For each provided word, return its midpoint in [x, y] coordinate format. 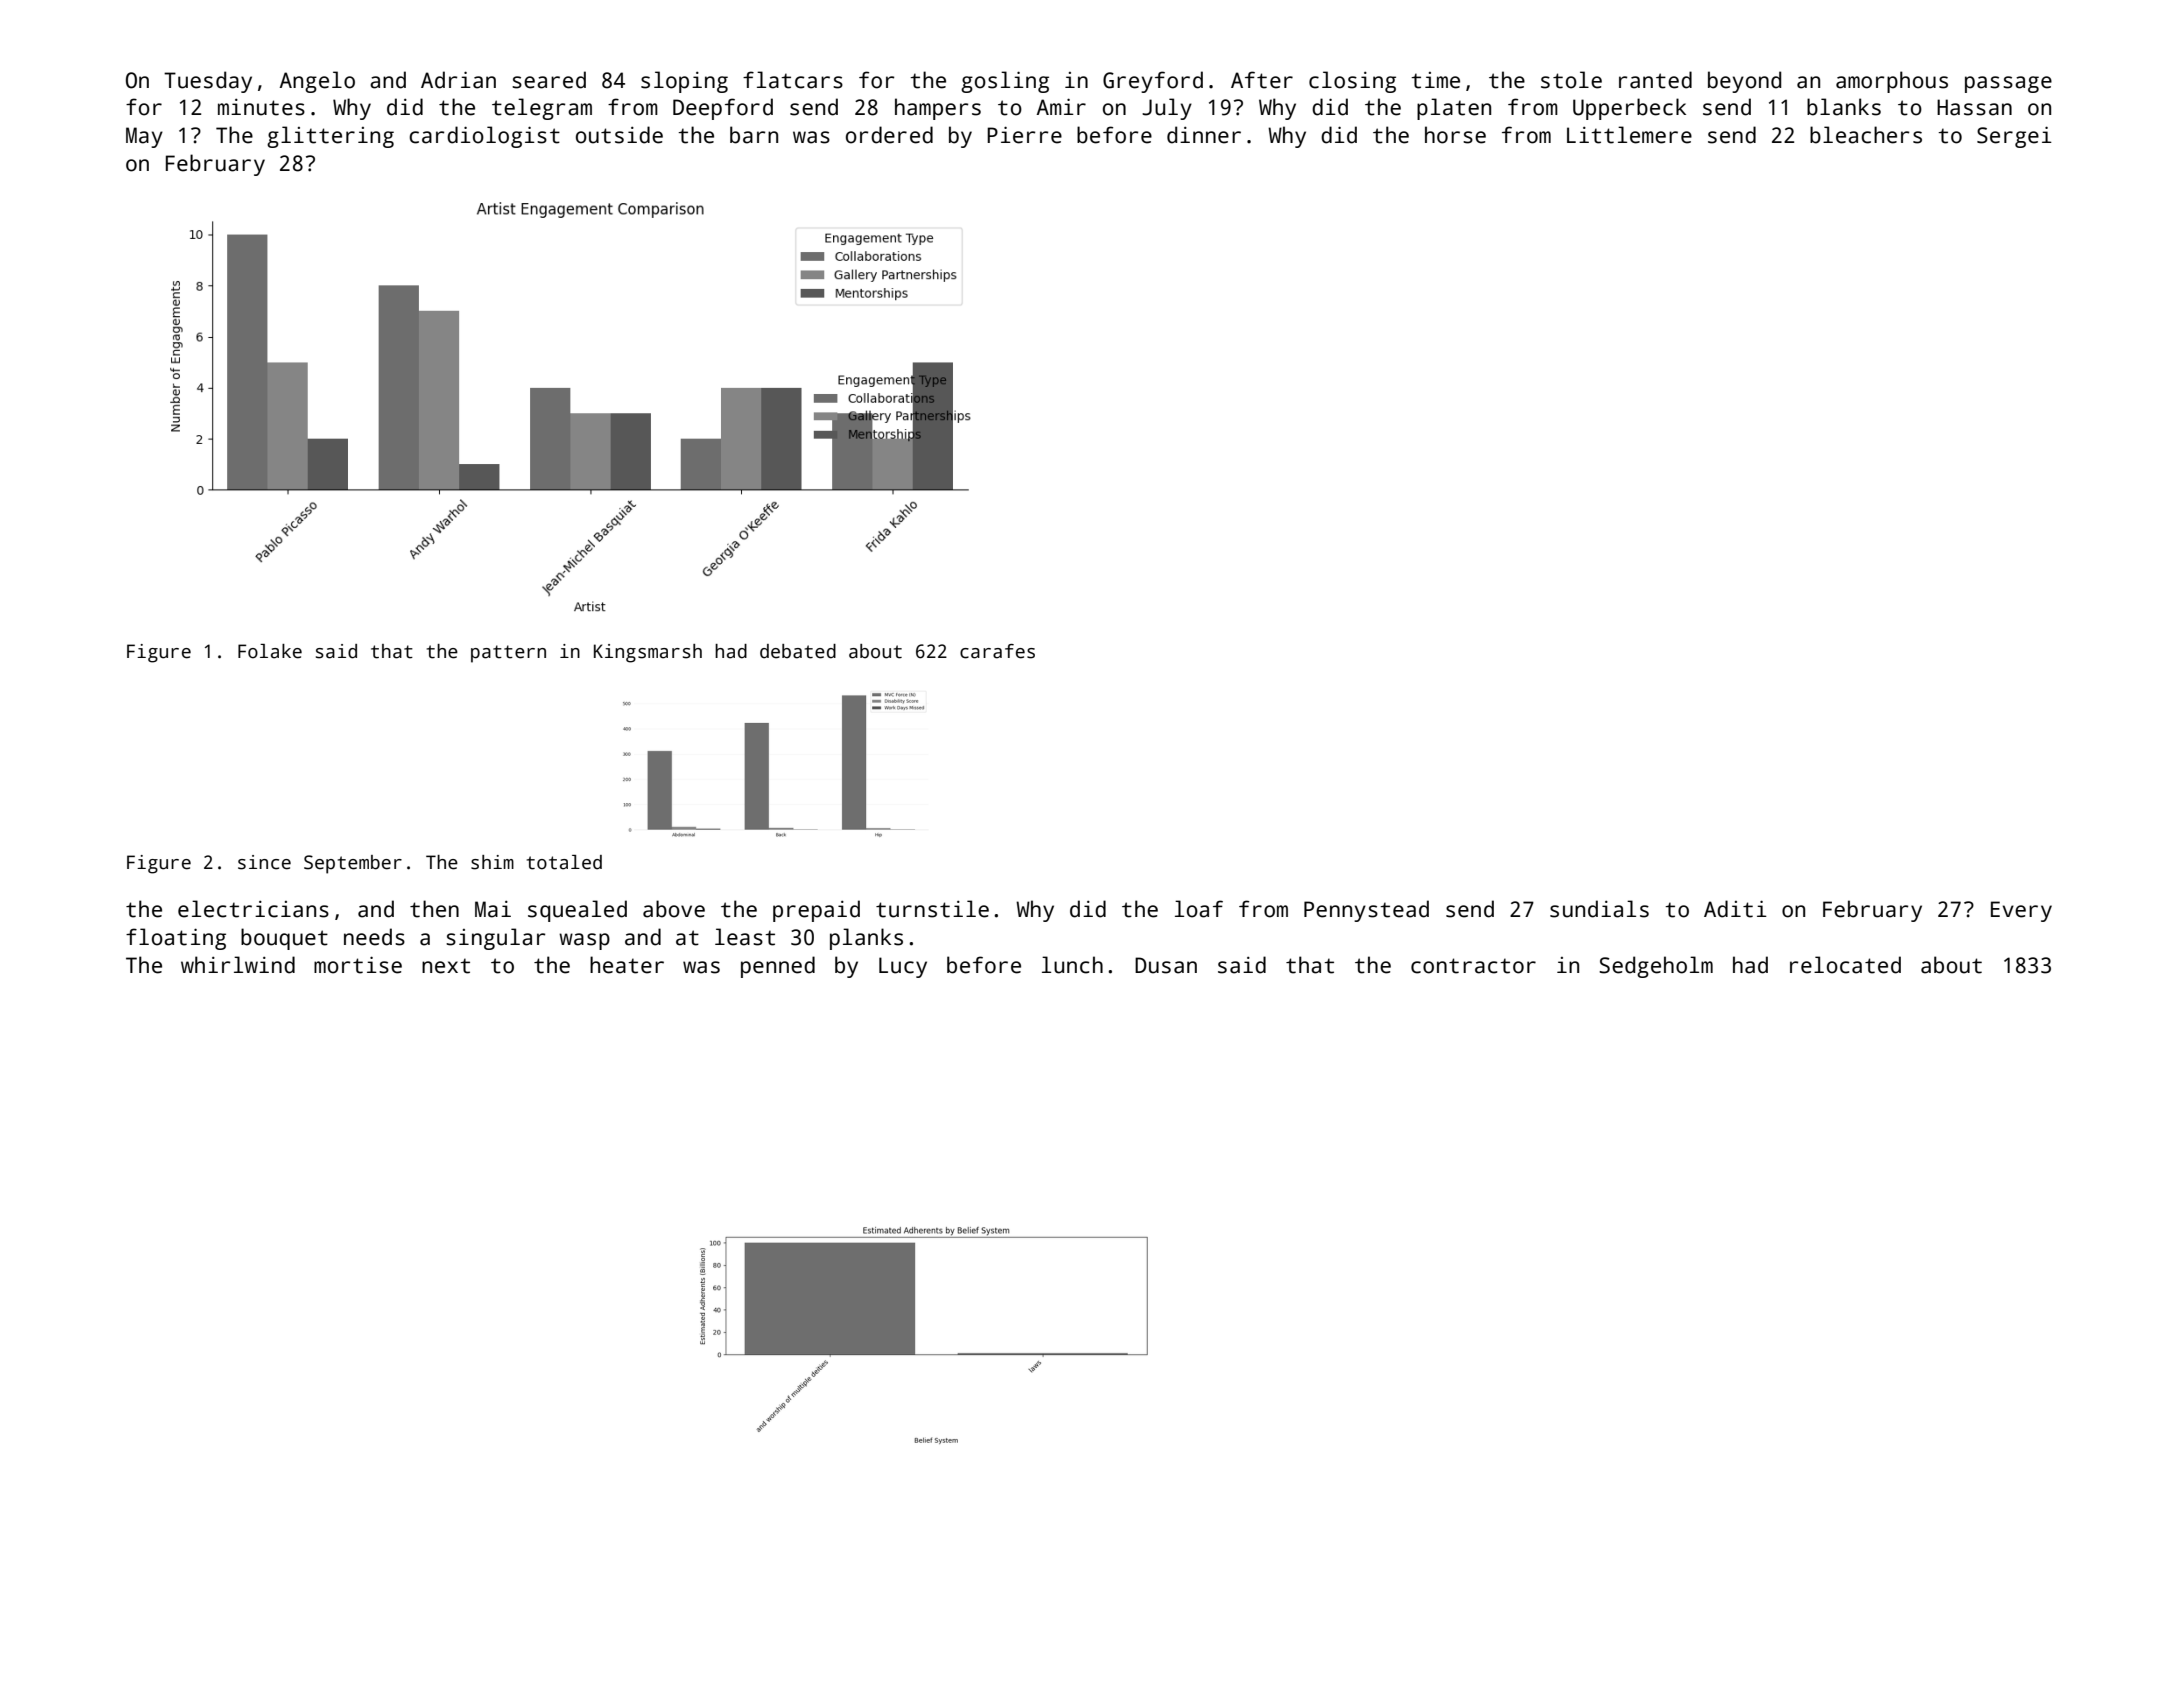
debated [798, 651]
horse [1455, 135]
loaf [1199, 909]
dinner [1204, 135]
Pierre [1024, 135]
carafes [997, 651]
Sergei [2014, 137]
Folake [270, 651]
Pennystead [1366, 911]
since [264, 862]
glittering [330, 137]
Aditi [1735, 909]
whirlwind [238, 965]
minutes [261, 107]
